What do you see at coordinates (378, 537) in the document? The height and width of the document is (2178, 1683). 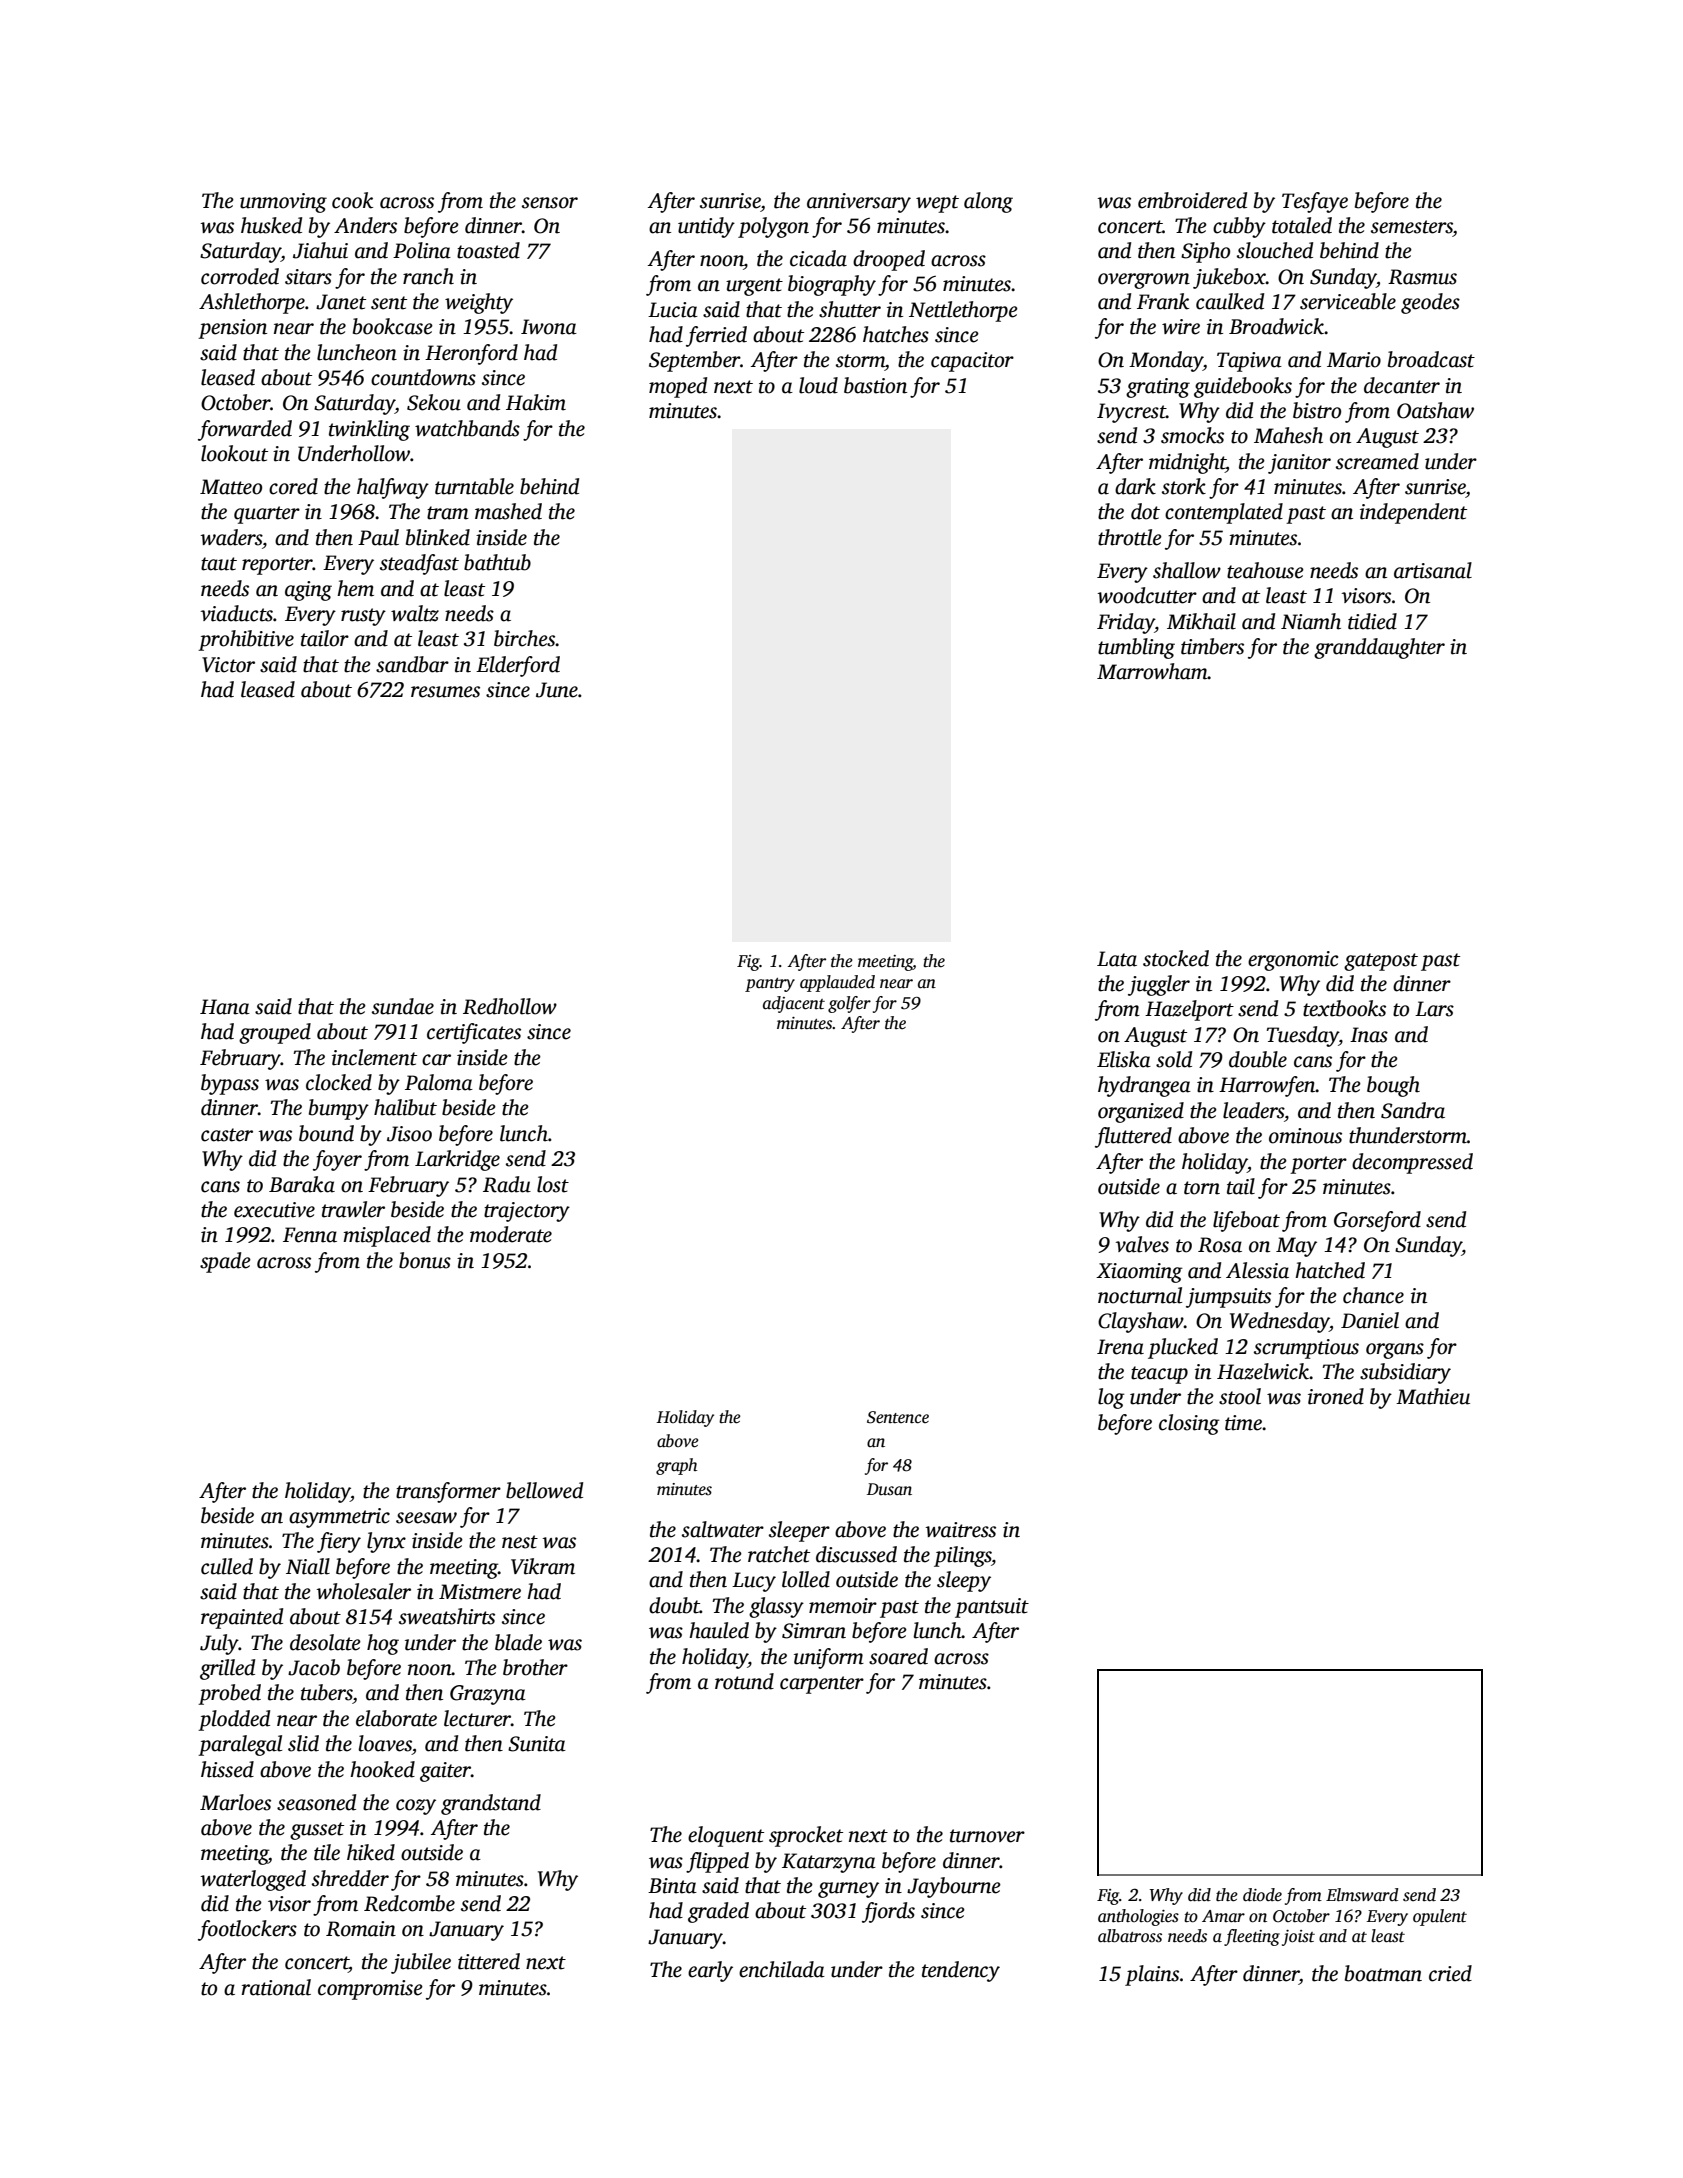 I see `Paul` at bounding box center [378, 537].
